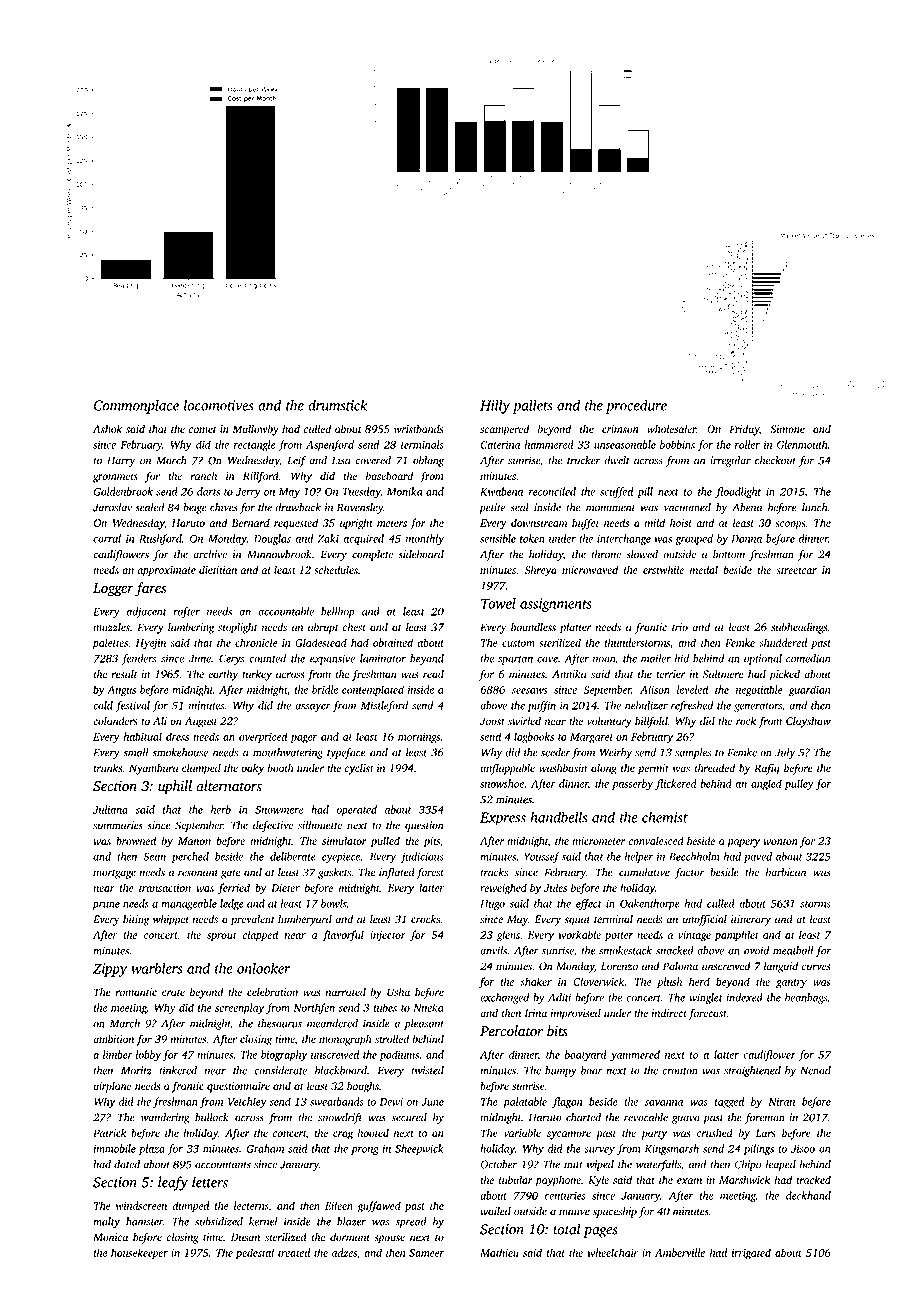 The width and height of the screenshot is (924, 1308). I want to click on Sameer, so click(426, 1253).
